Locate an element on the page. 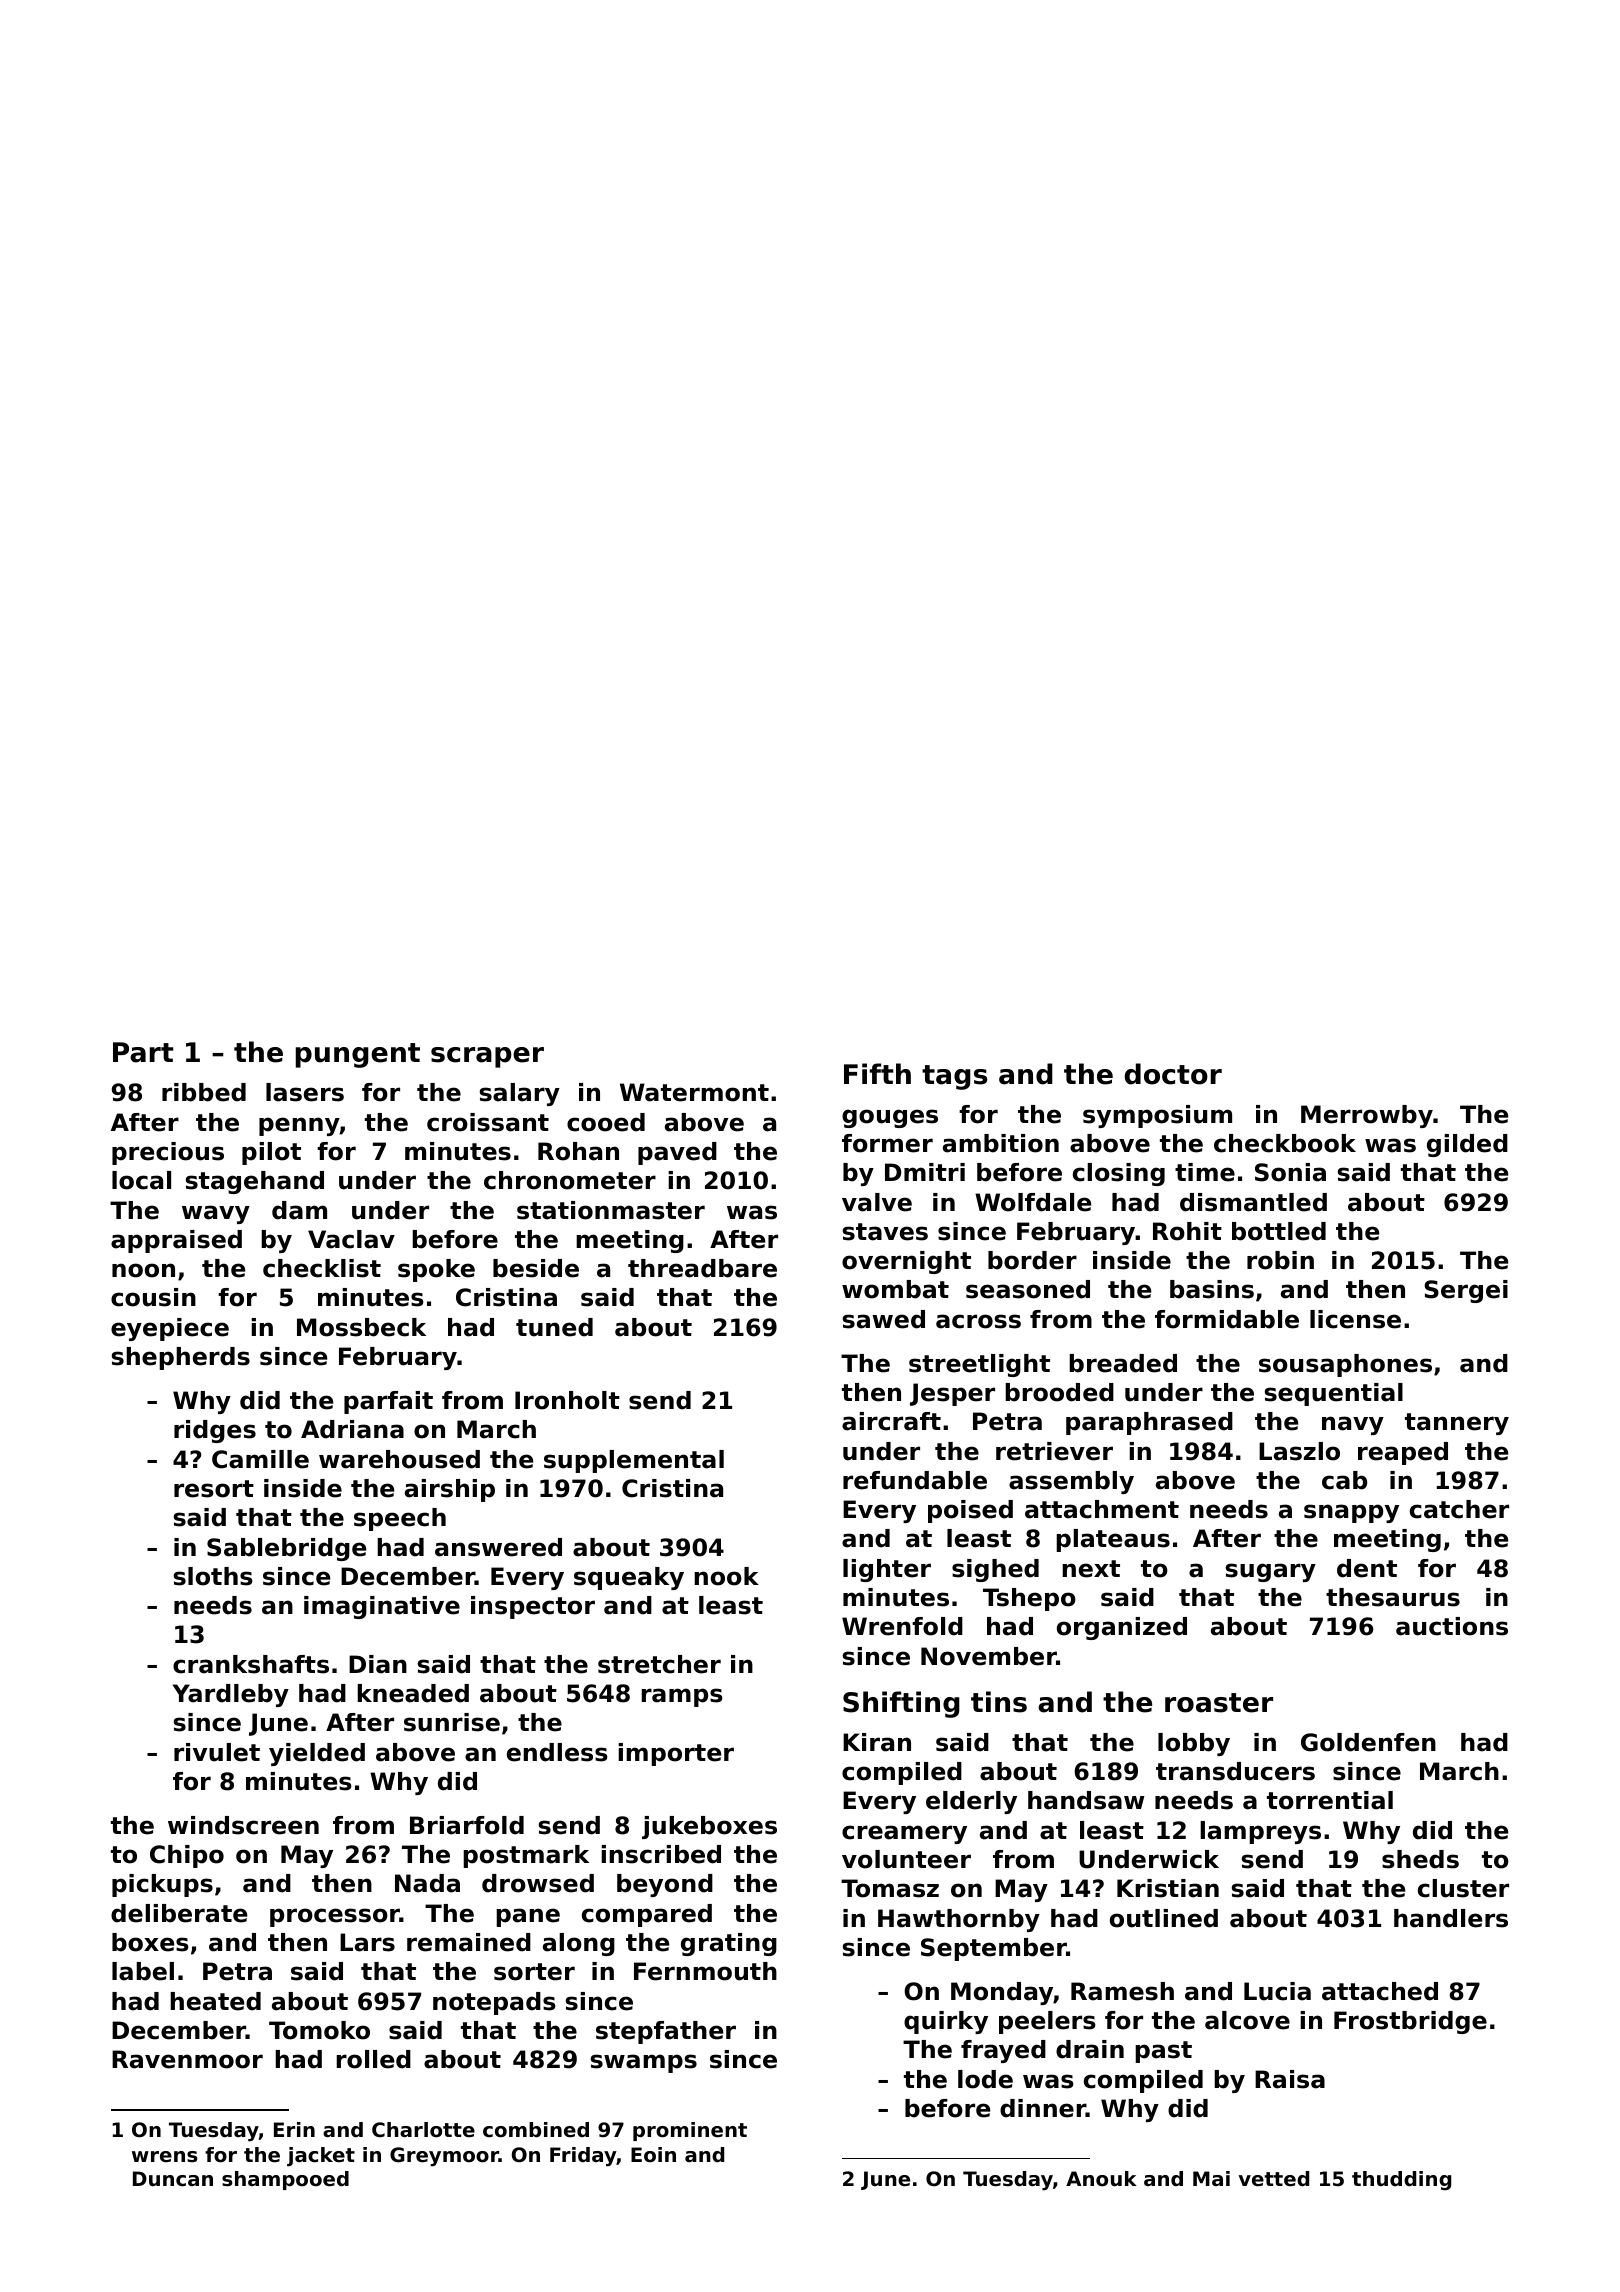 The image size is (1620, 2292). parfait is located at coordinates (388, 1402).
